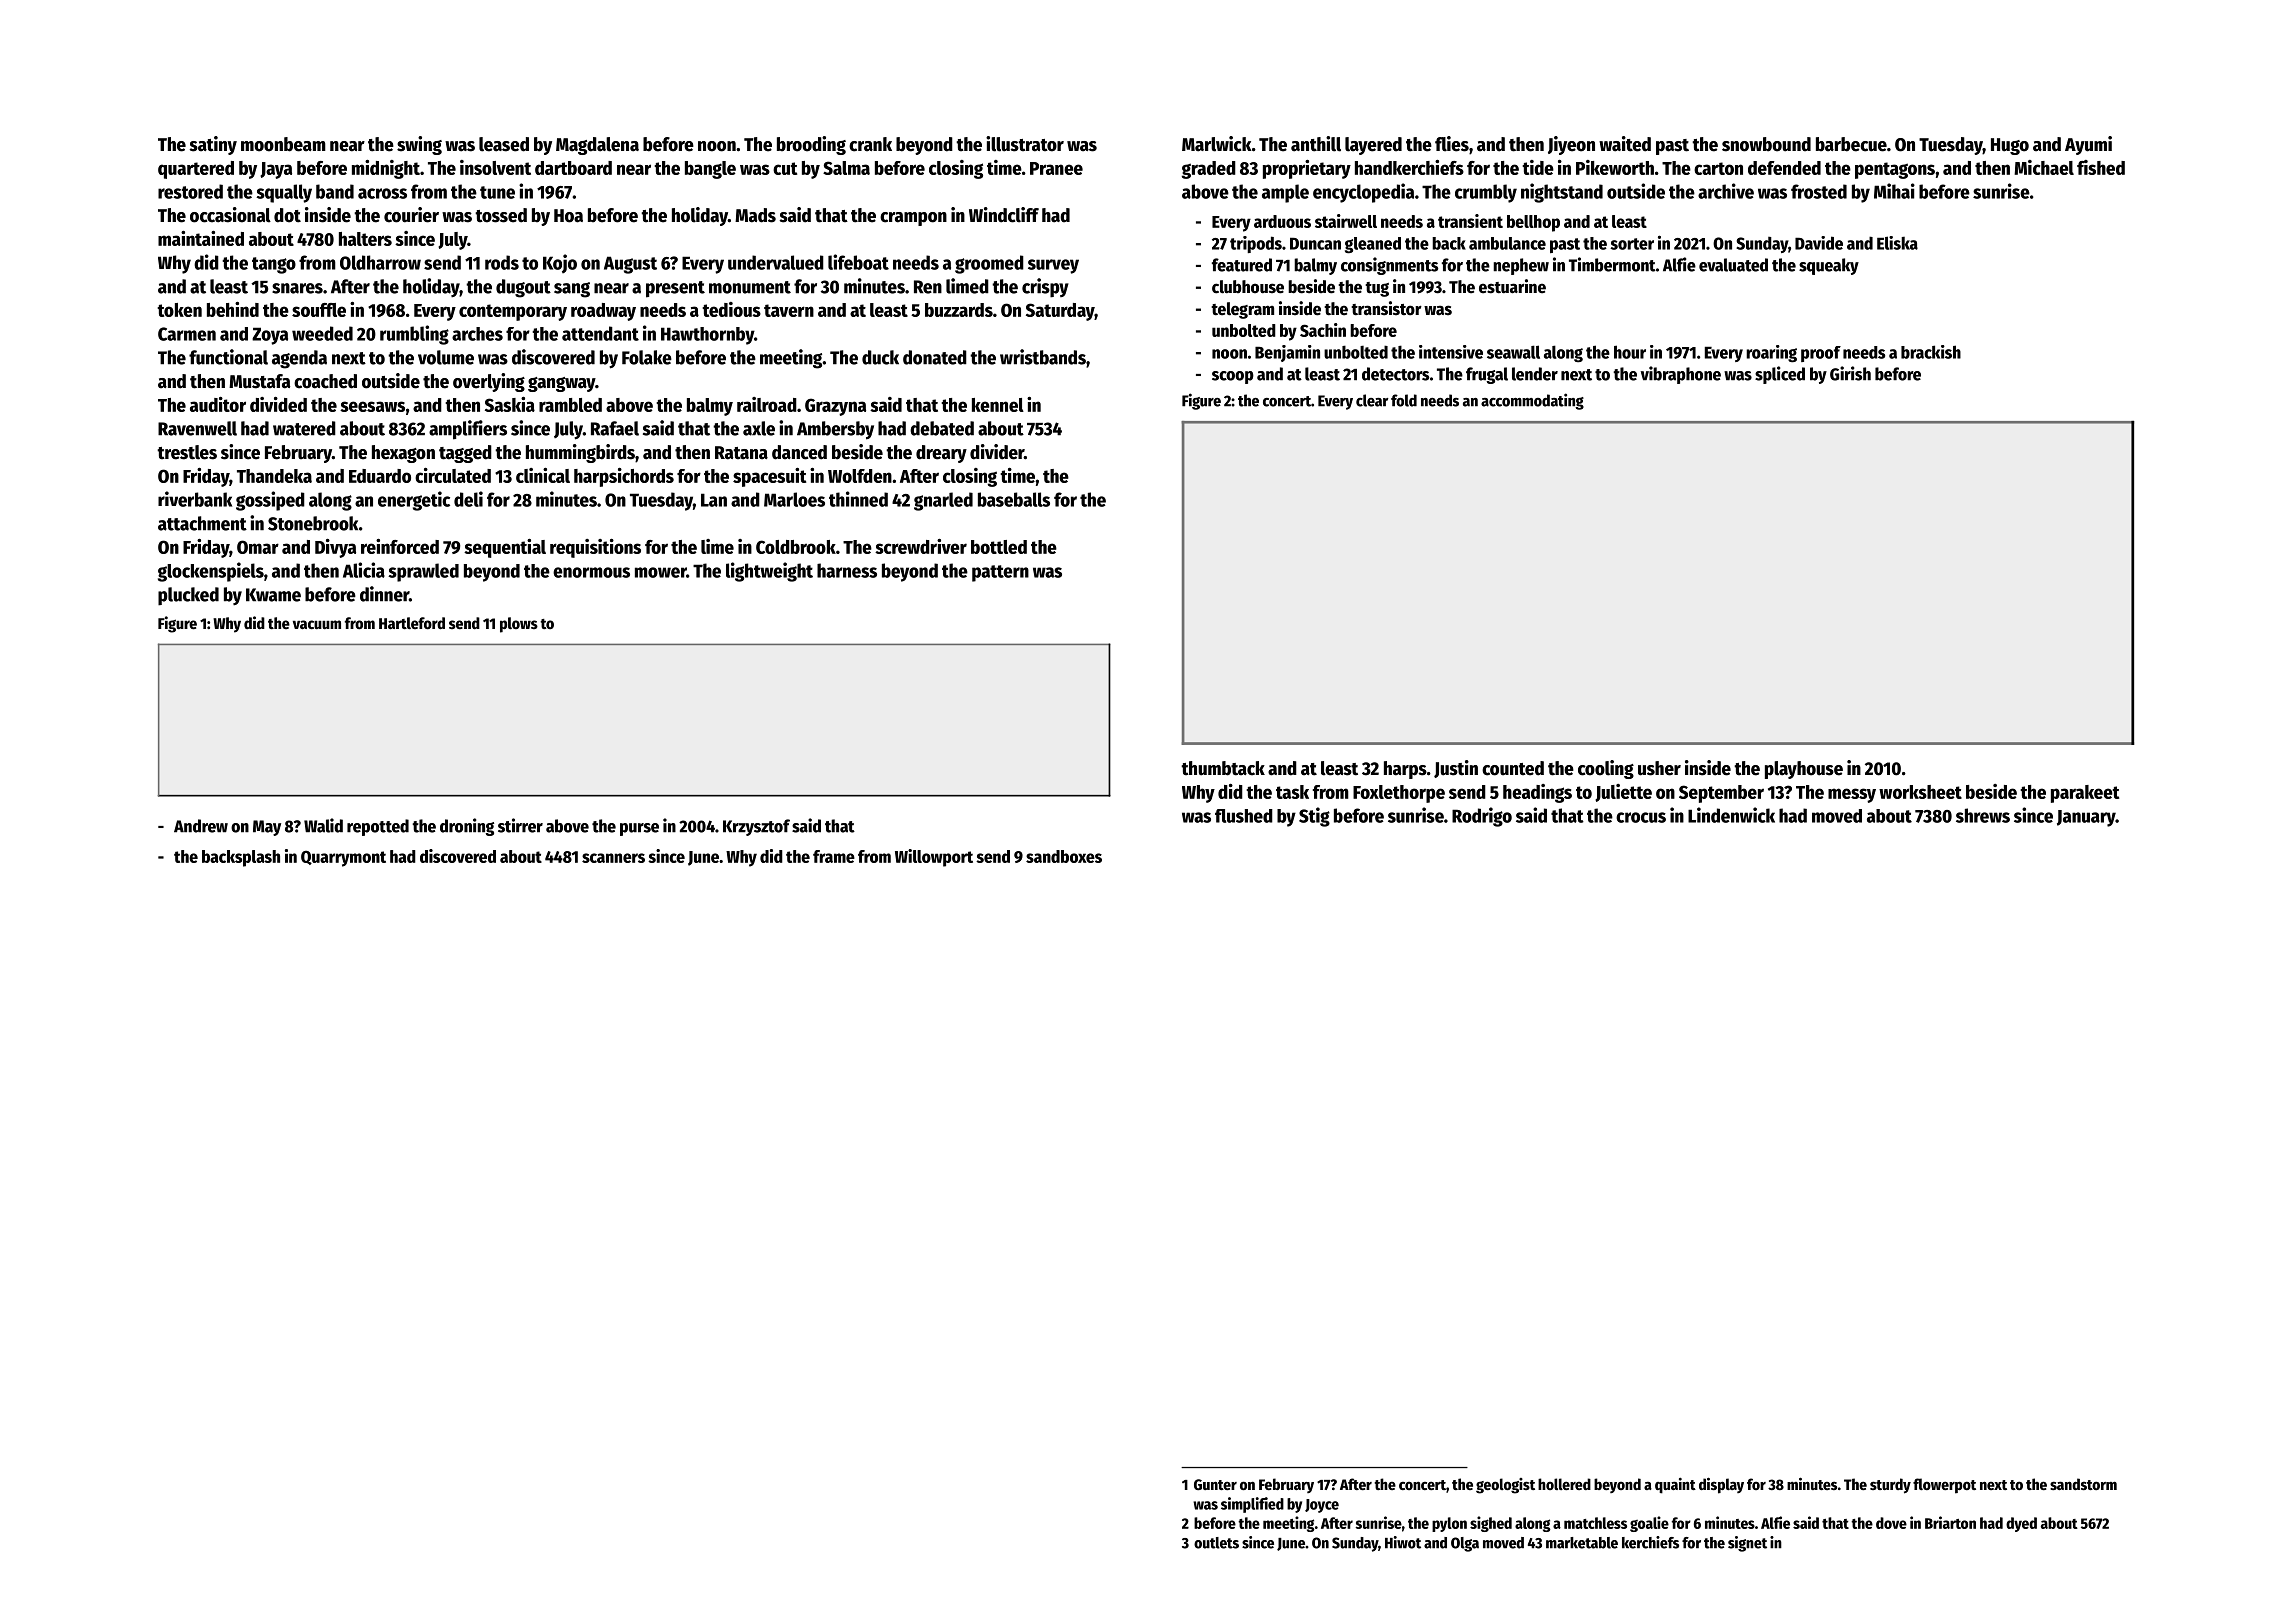 The height and width of the image is (1620, 2292). I want to click on Gunter, so click(1215, 1484).
